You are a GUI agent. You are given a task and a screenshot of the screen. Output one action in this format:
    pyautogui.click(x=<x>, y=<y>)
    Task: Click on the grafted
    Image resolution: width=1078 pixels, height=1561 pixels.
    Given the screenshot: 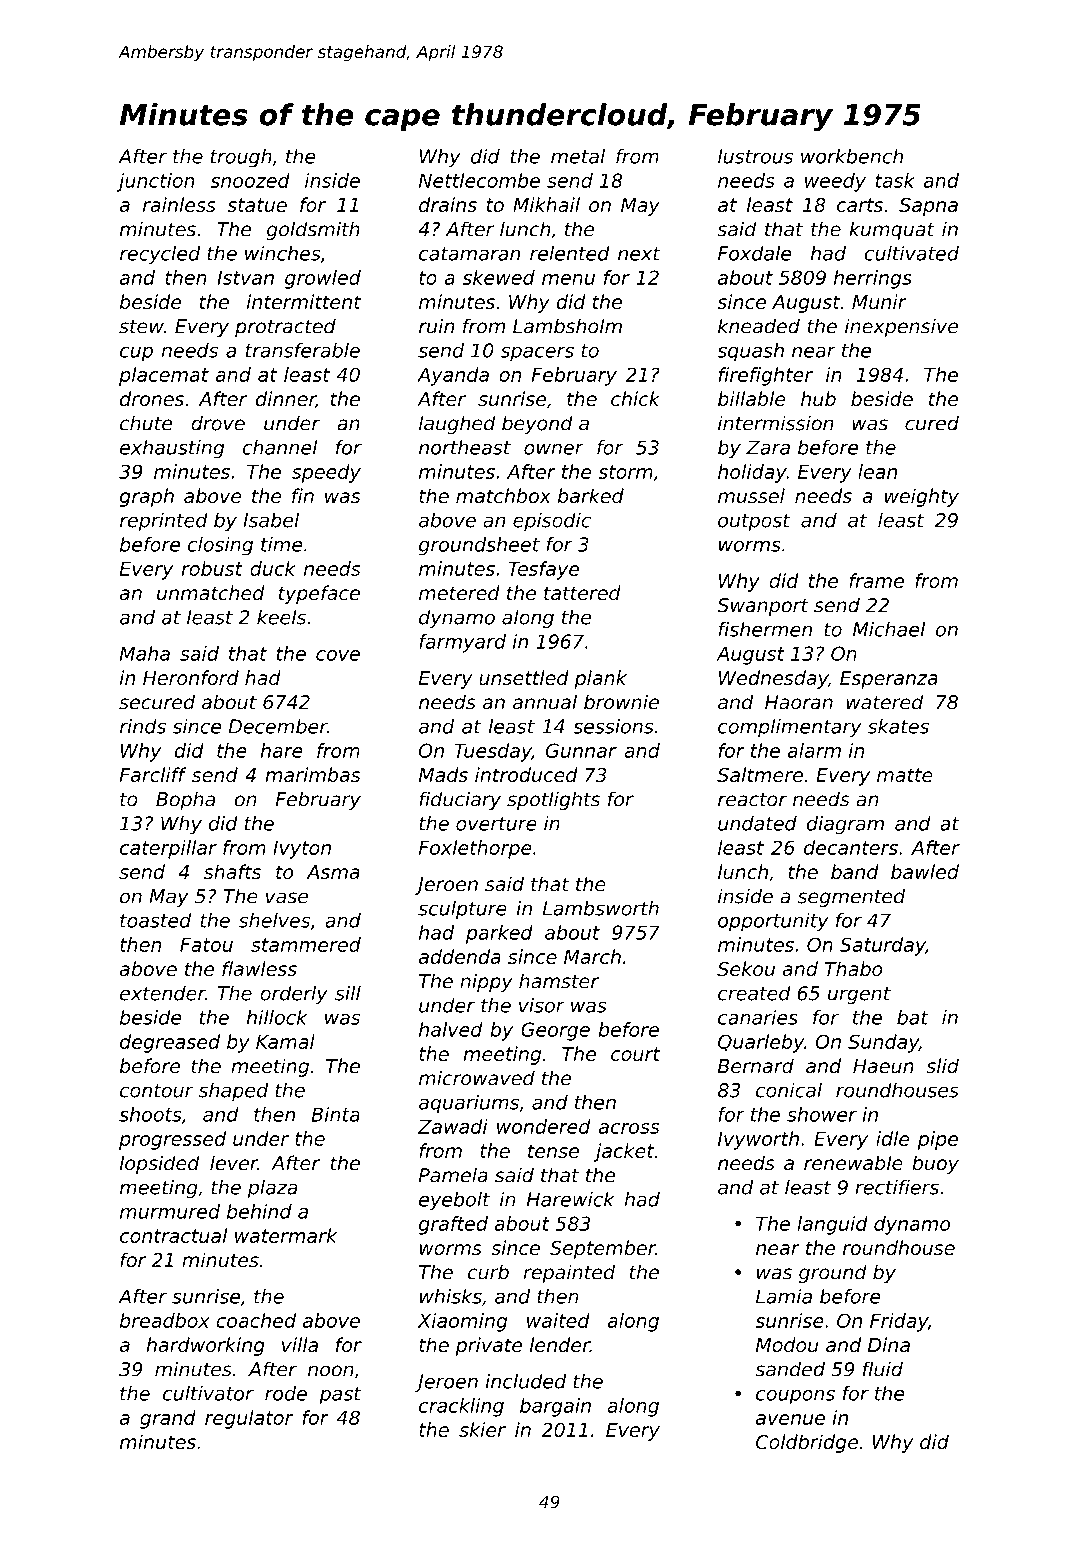 What is the action you would take?
    pyautogui.click(x=453, y=1225)
